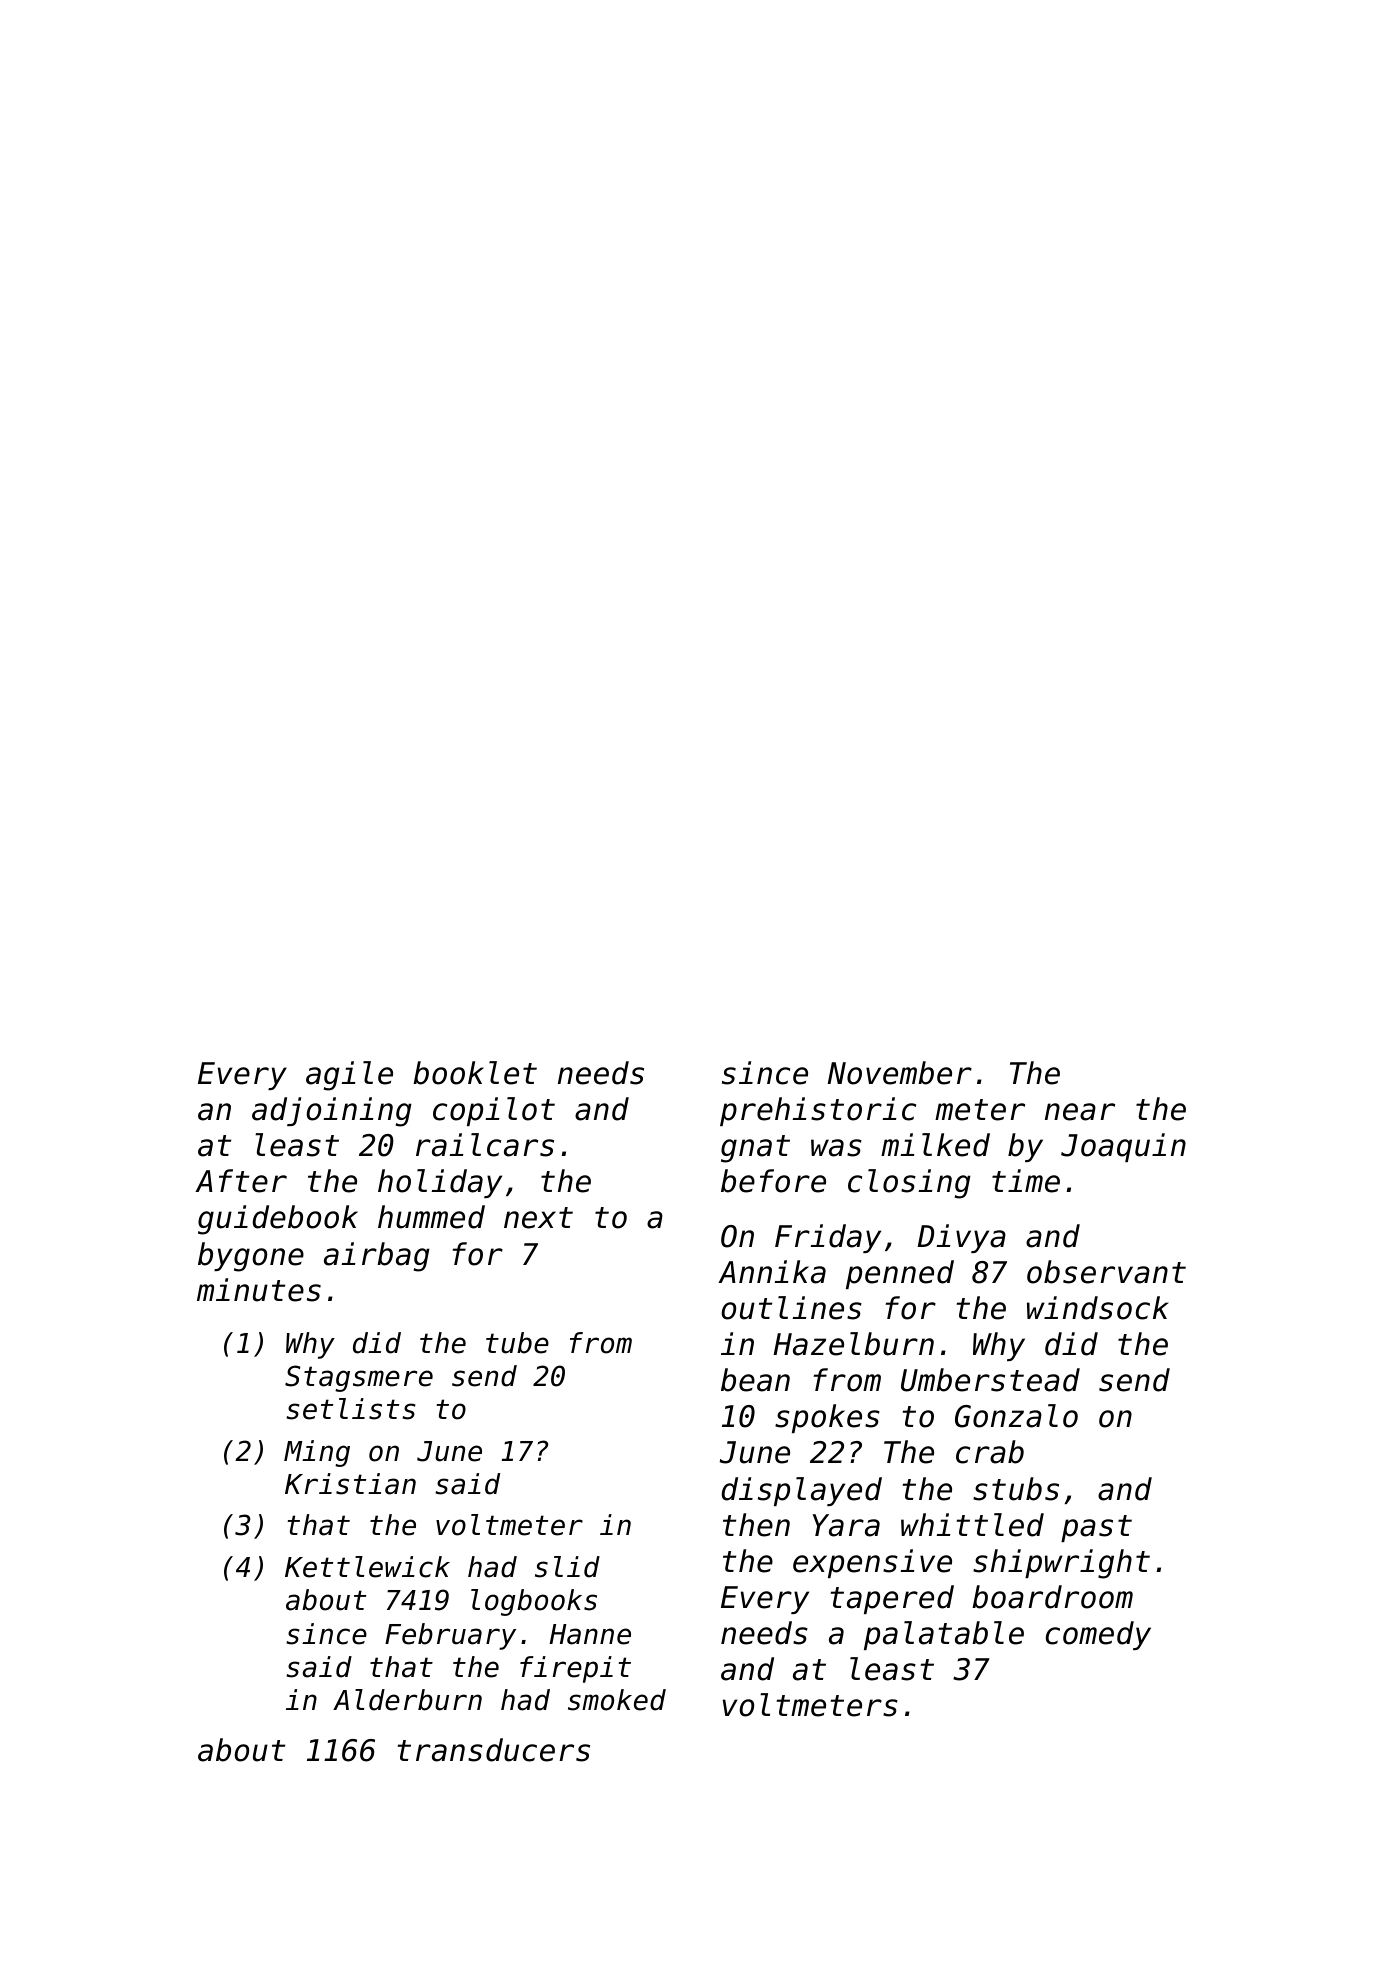 The image size is (1386, 1969). What do you see at coordinates (485, 1145) in the page?
I see `railcars` at bounding box center [485, 1145].
